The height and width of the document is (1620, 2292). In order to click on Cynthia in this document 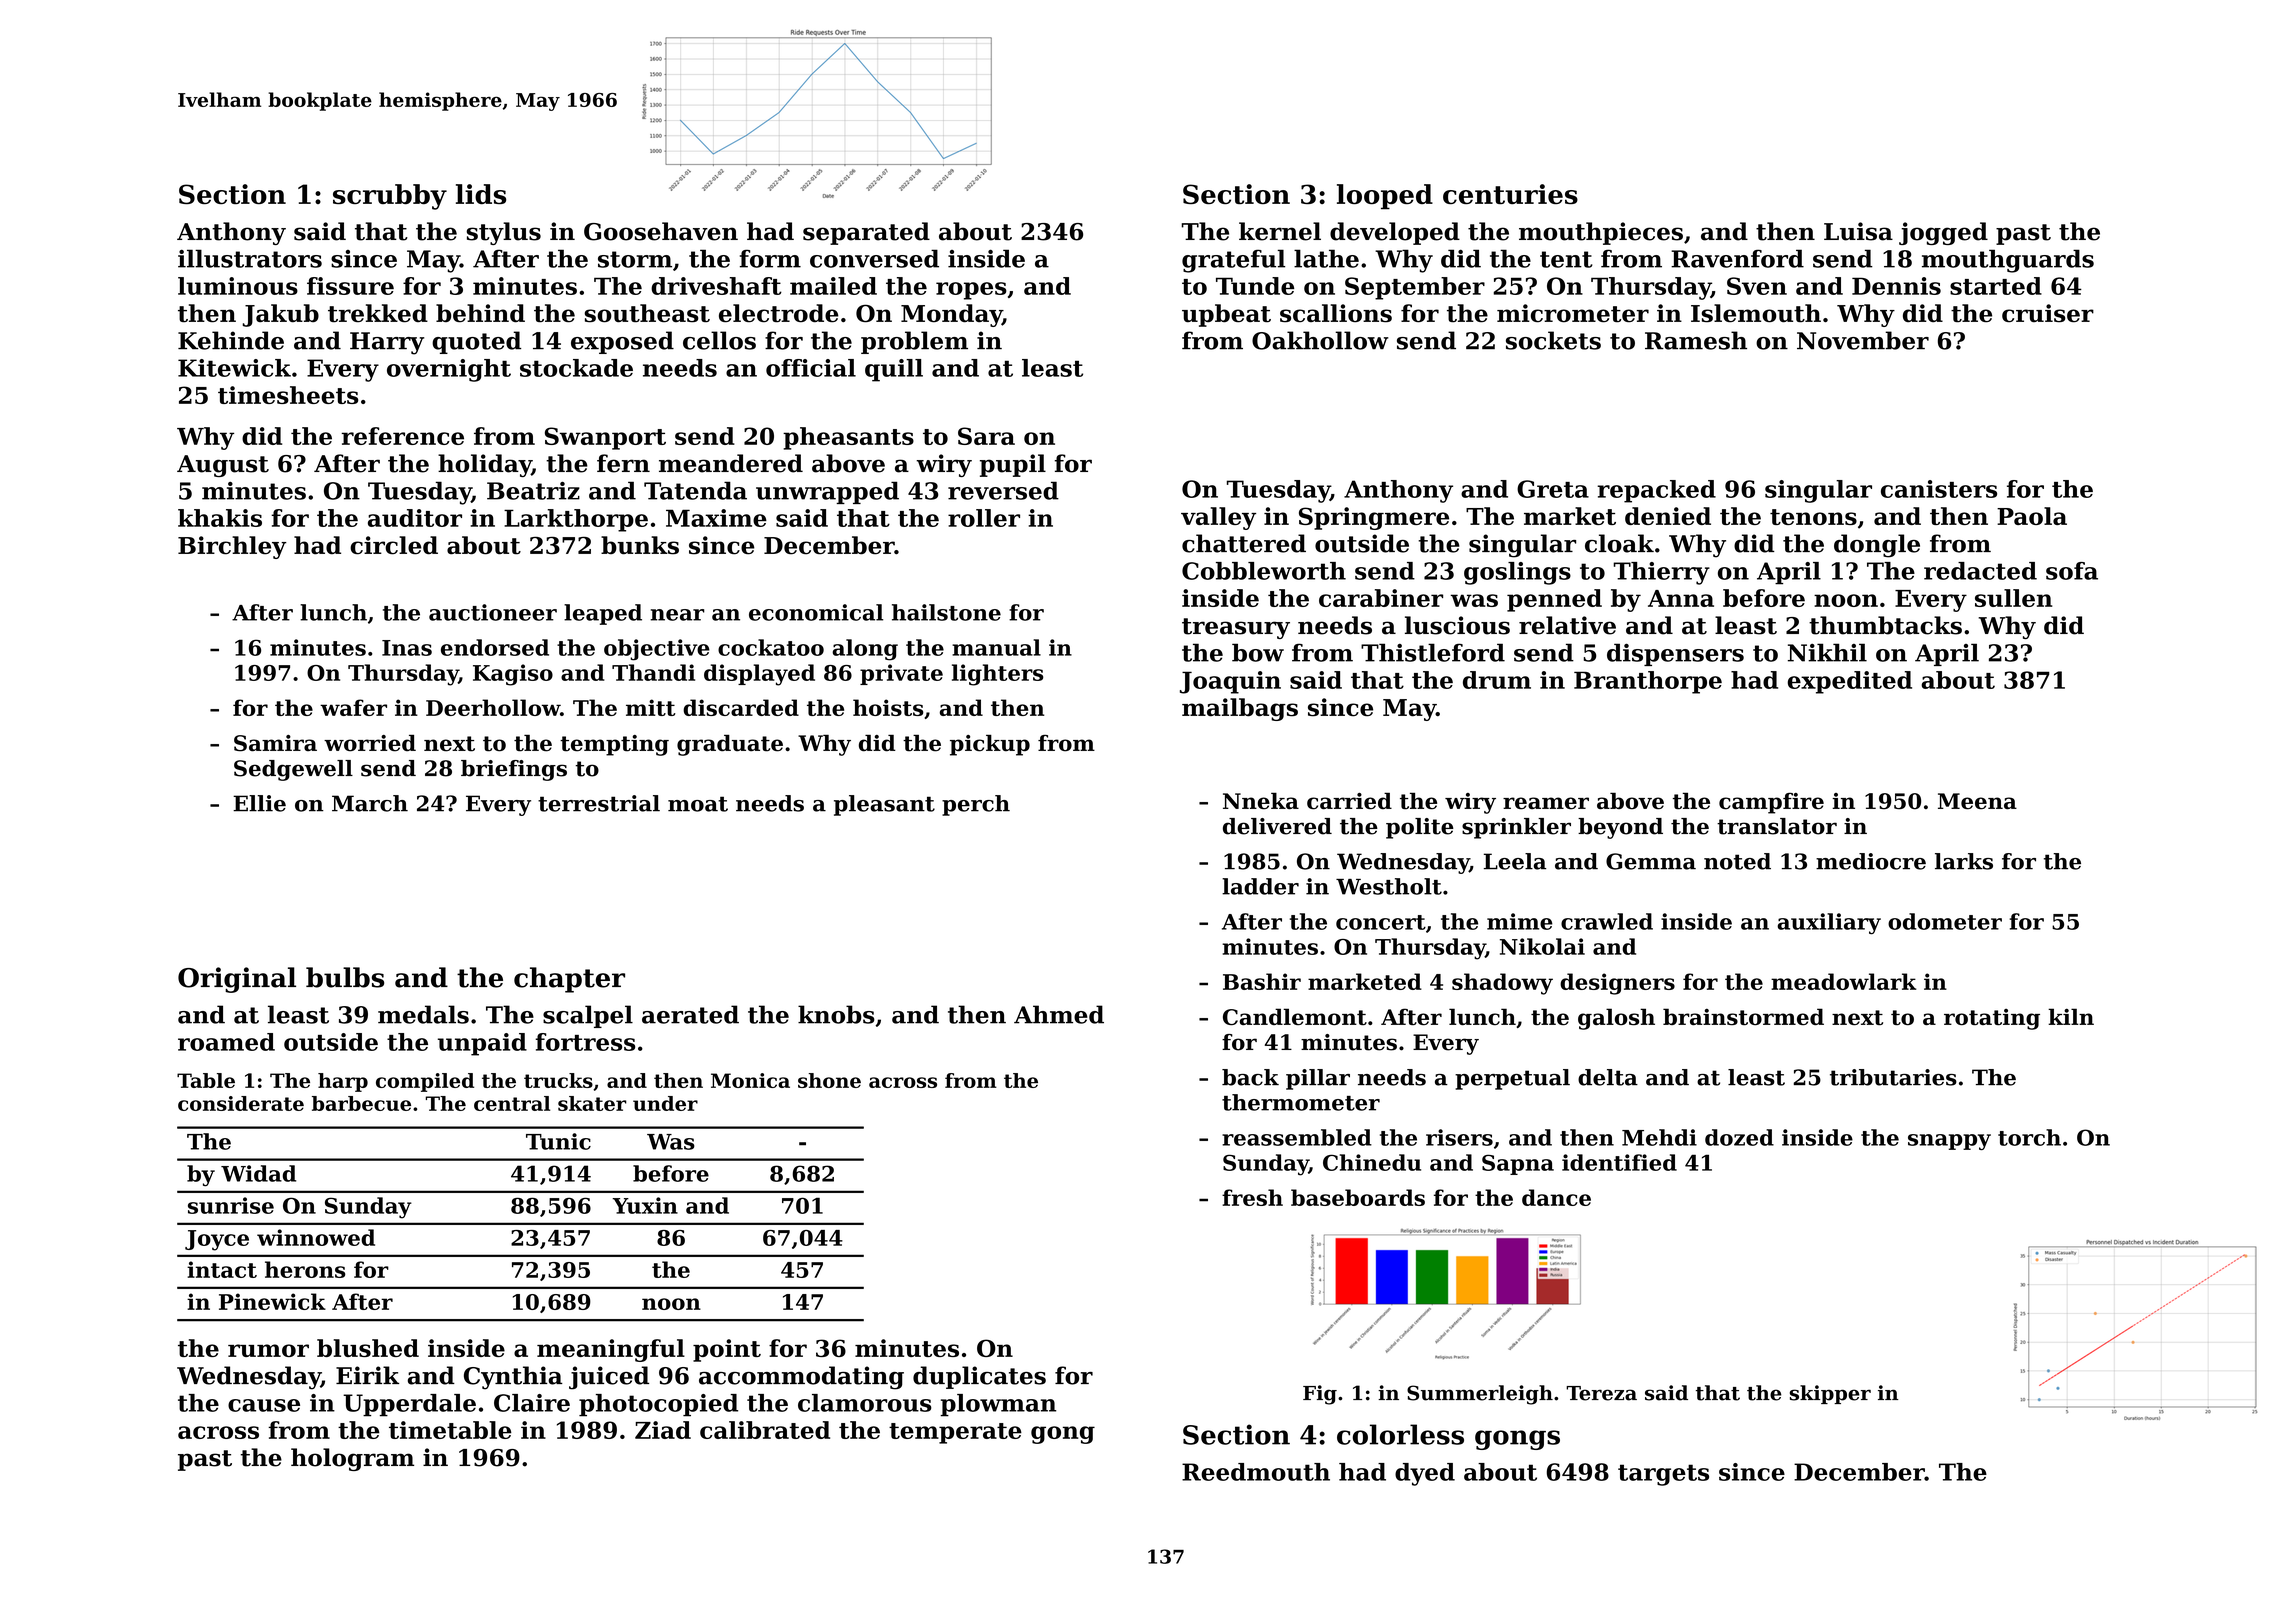, I will do `click(513, 1378)`.
